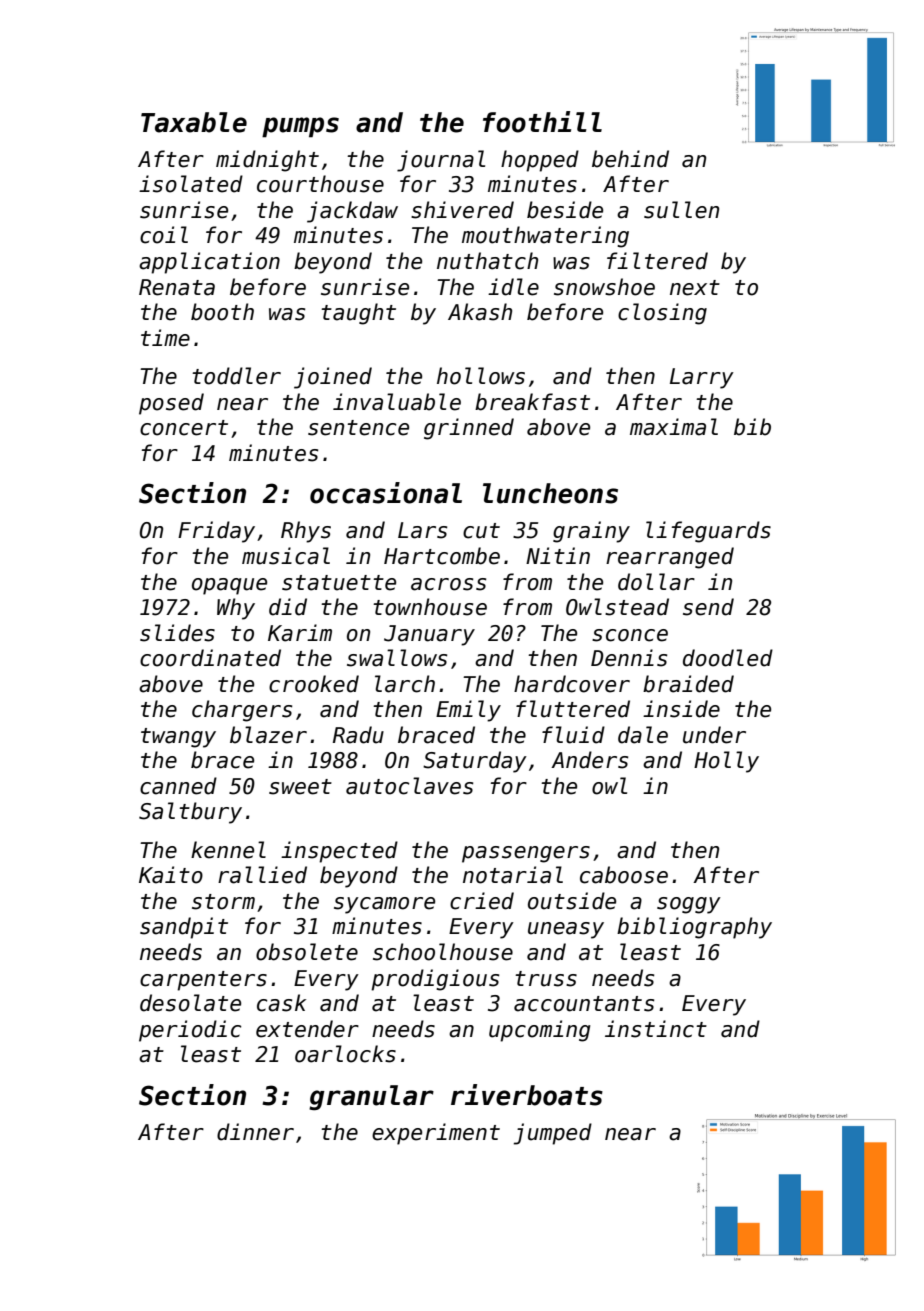  I want to click on journal, so click(441, 161).
